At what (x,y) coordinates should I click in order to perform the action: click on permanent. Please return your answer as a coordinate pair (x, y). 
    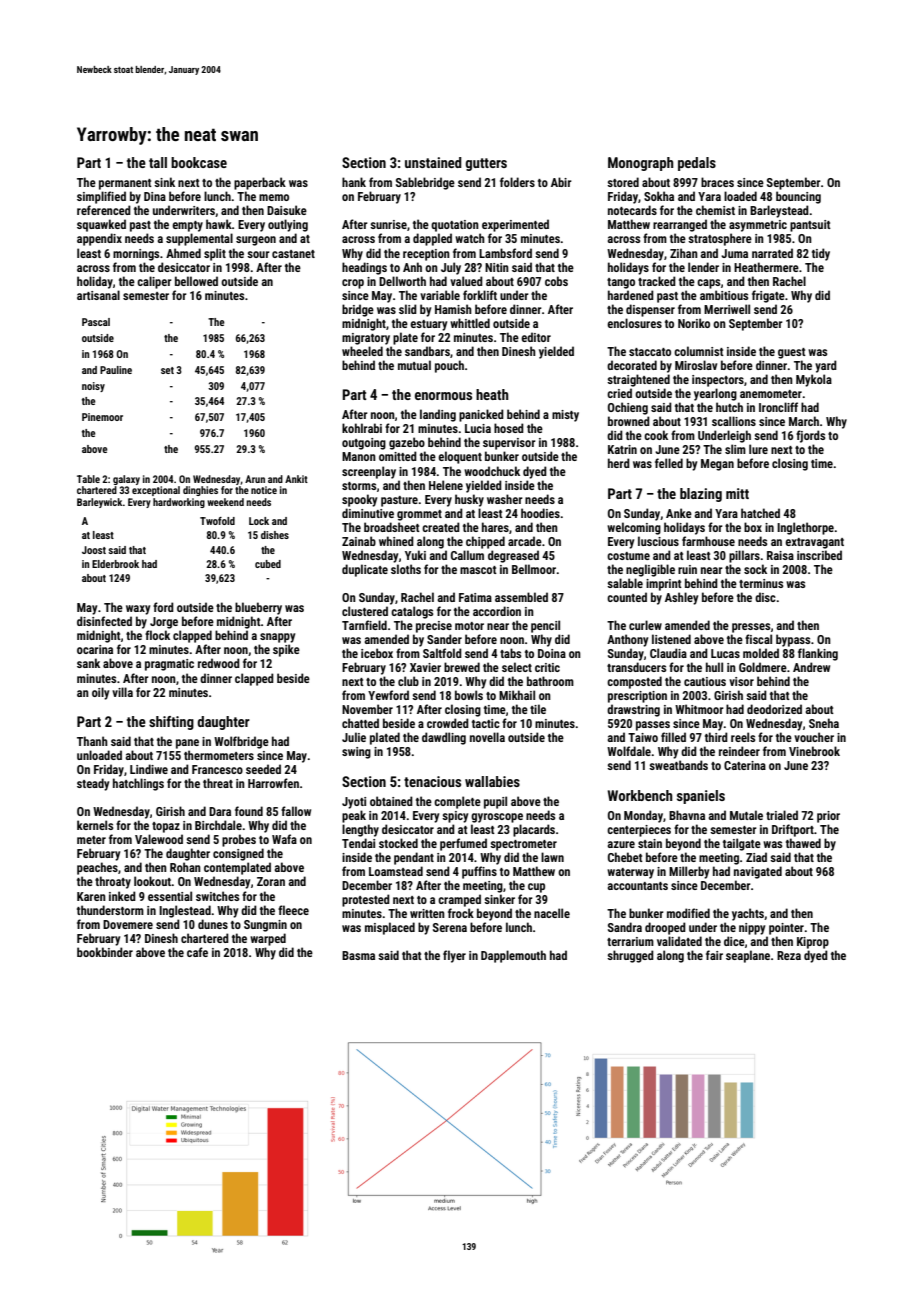
    Looking at the image, I should click on (125, 184).
